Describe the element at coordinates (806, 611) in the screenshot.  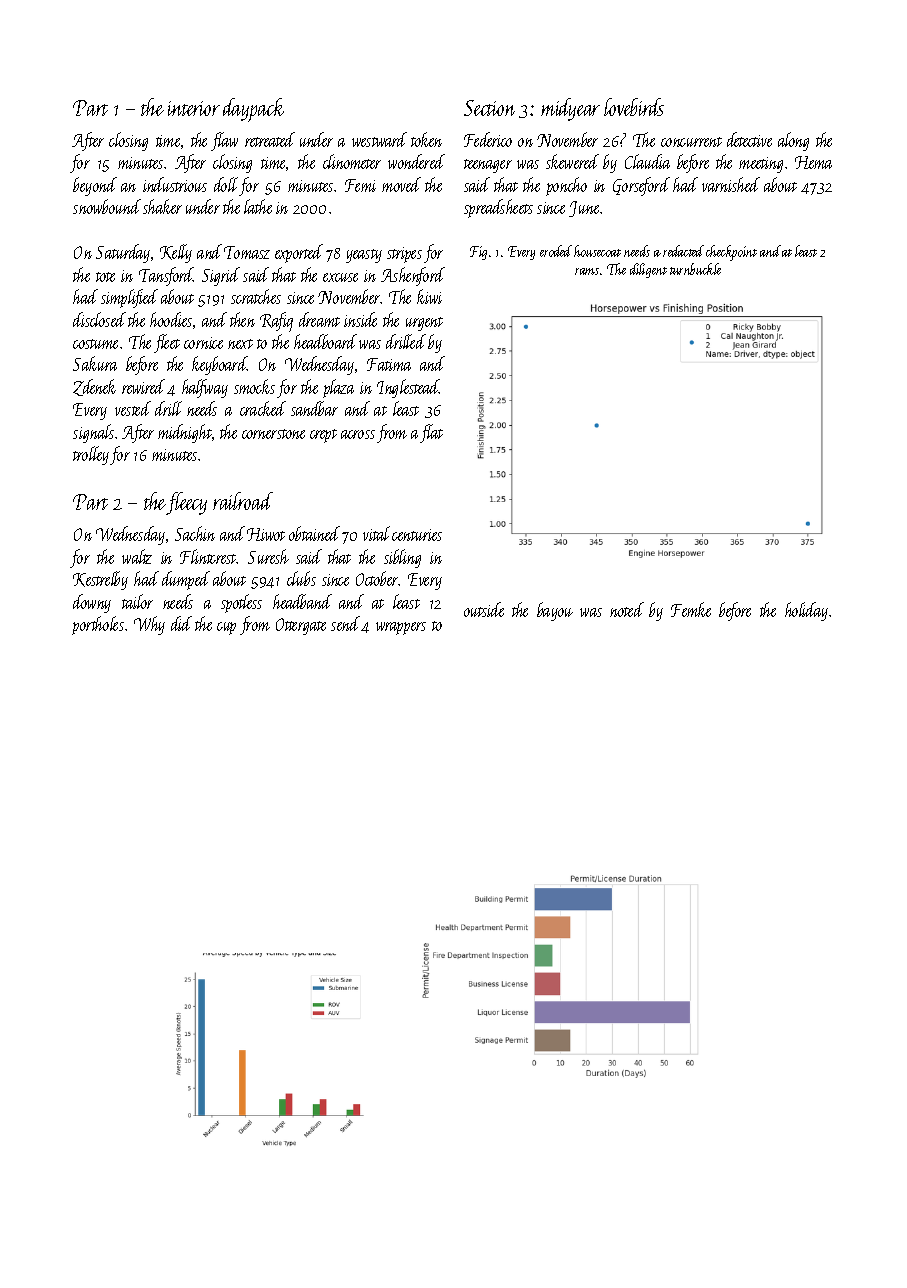
I see `holiday` at that location.
